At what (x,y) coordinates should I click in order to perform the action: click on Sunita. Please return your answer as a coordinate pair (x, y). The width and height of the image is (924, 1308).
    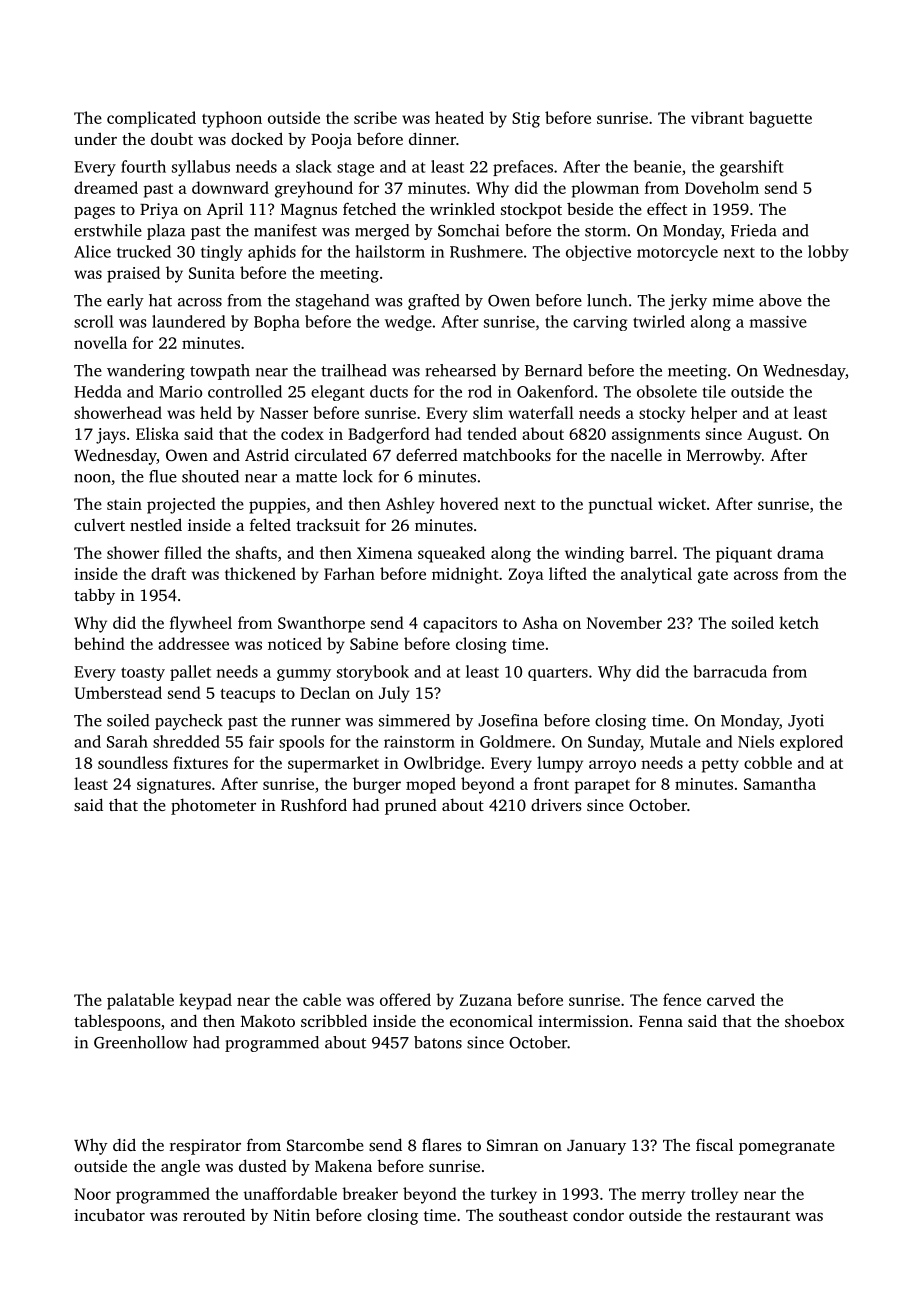
    Looking at the image, I should click on (212, 273).
